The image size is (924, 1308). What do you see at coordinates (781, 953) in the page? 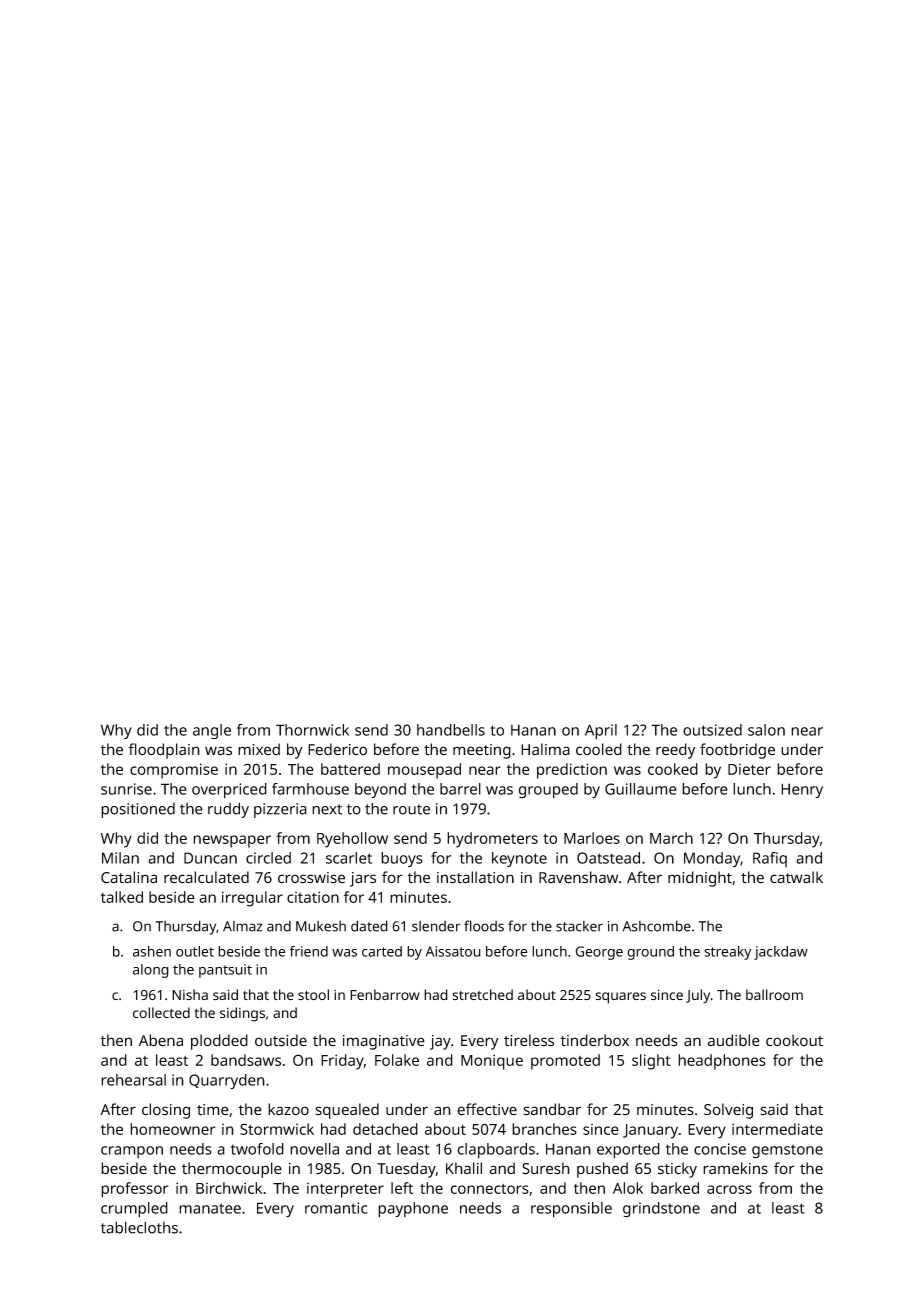
I see `jackdaw` at bounding box center [781, 953].
